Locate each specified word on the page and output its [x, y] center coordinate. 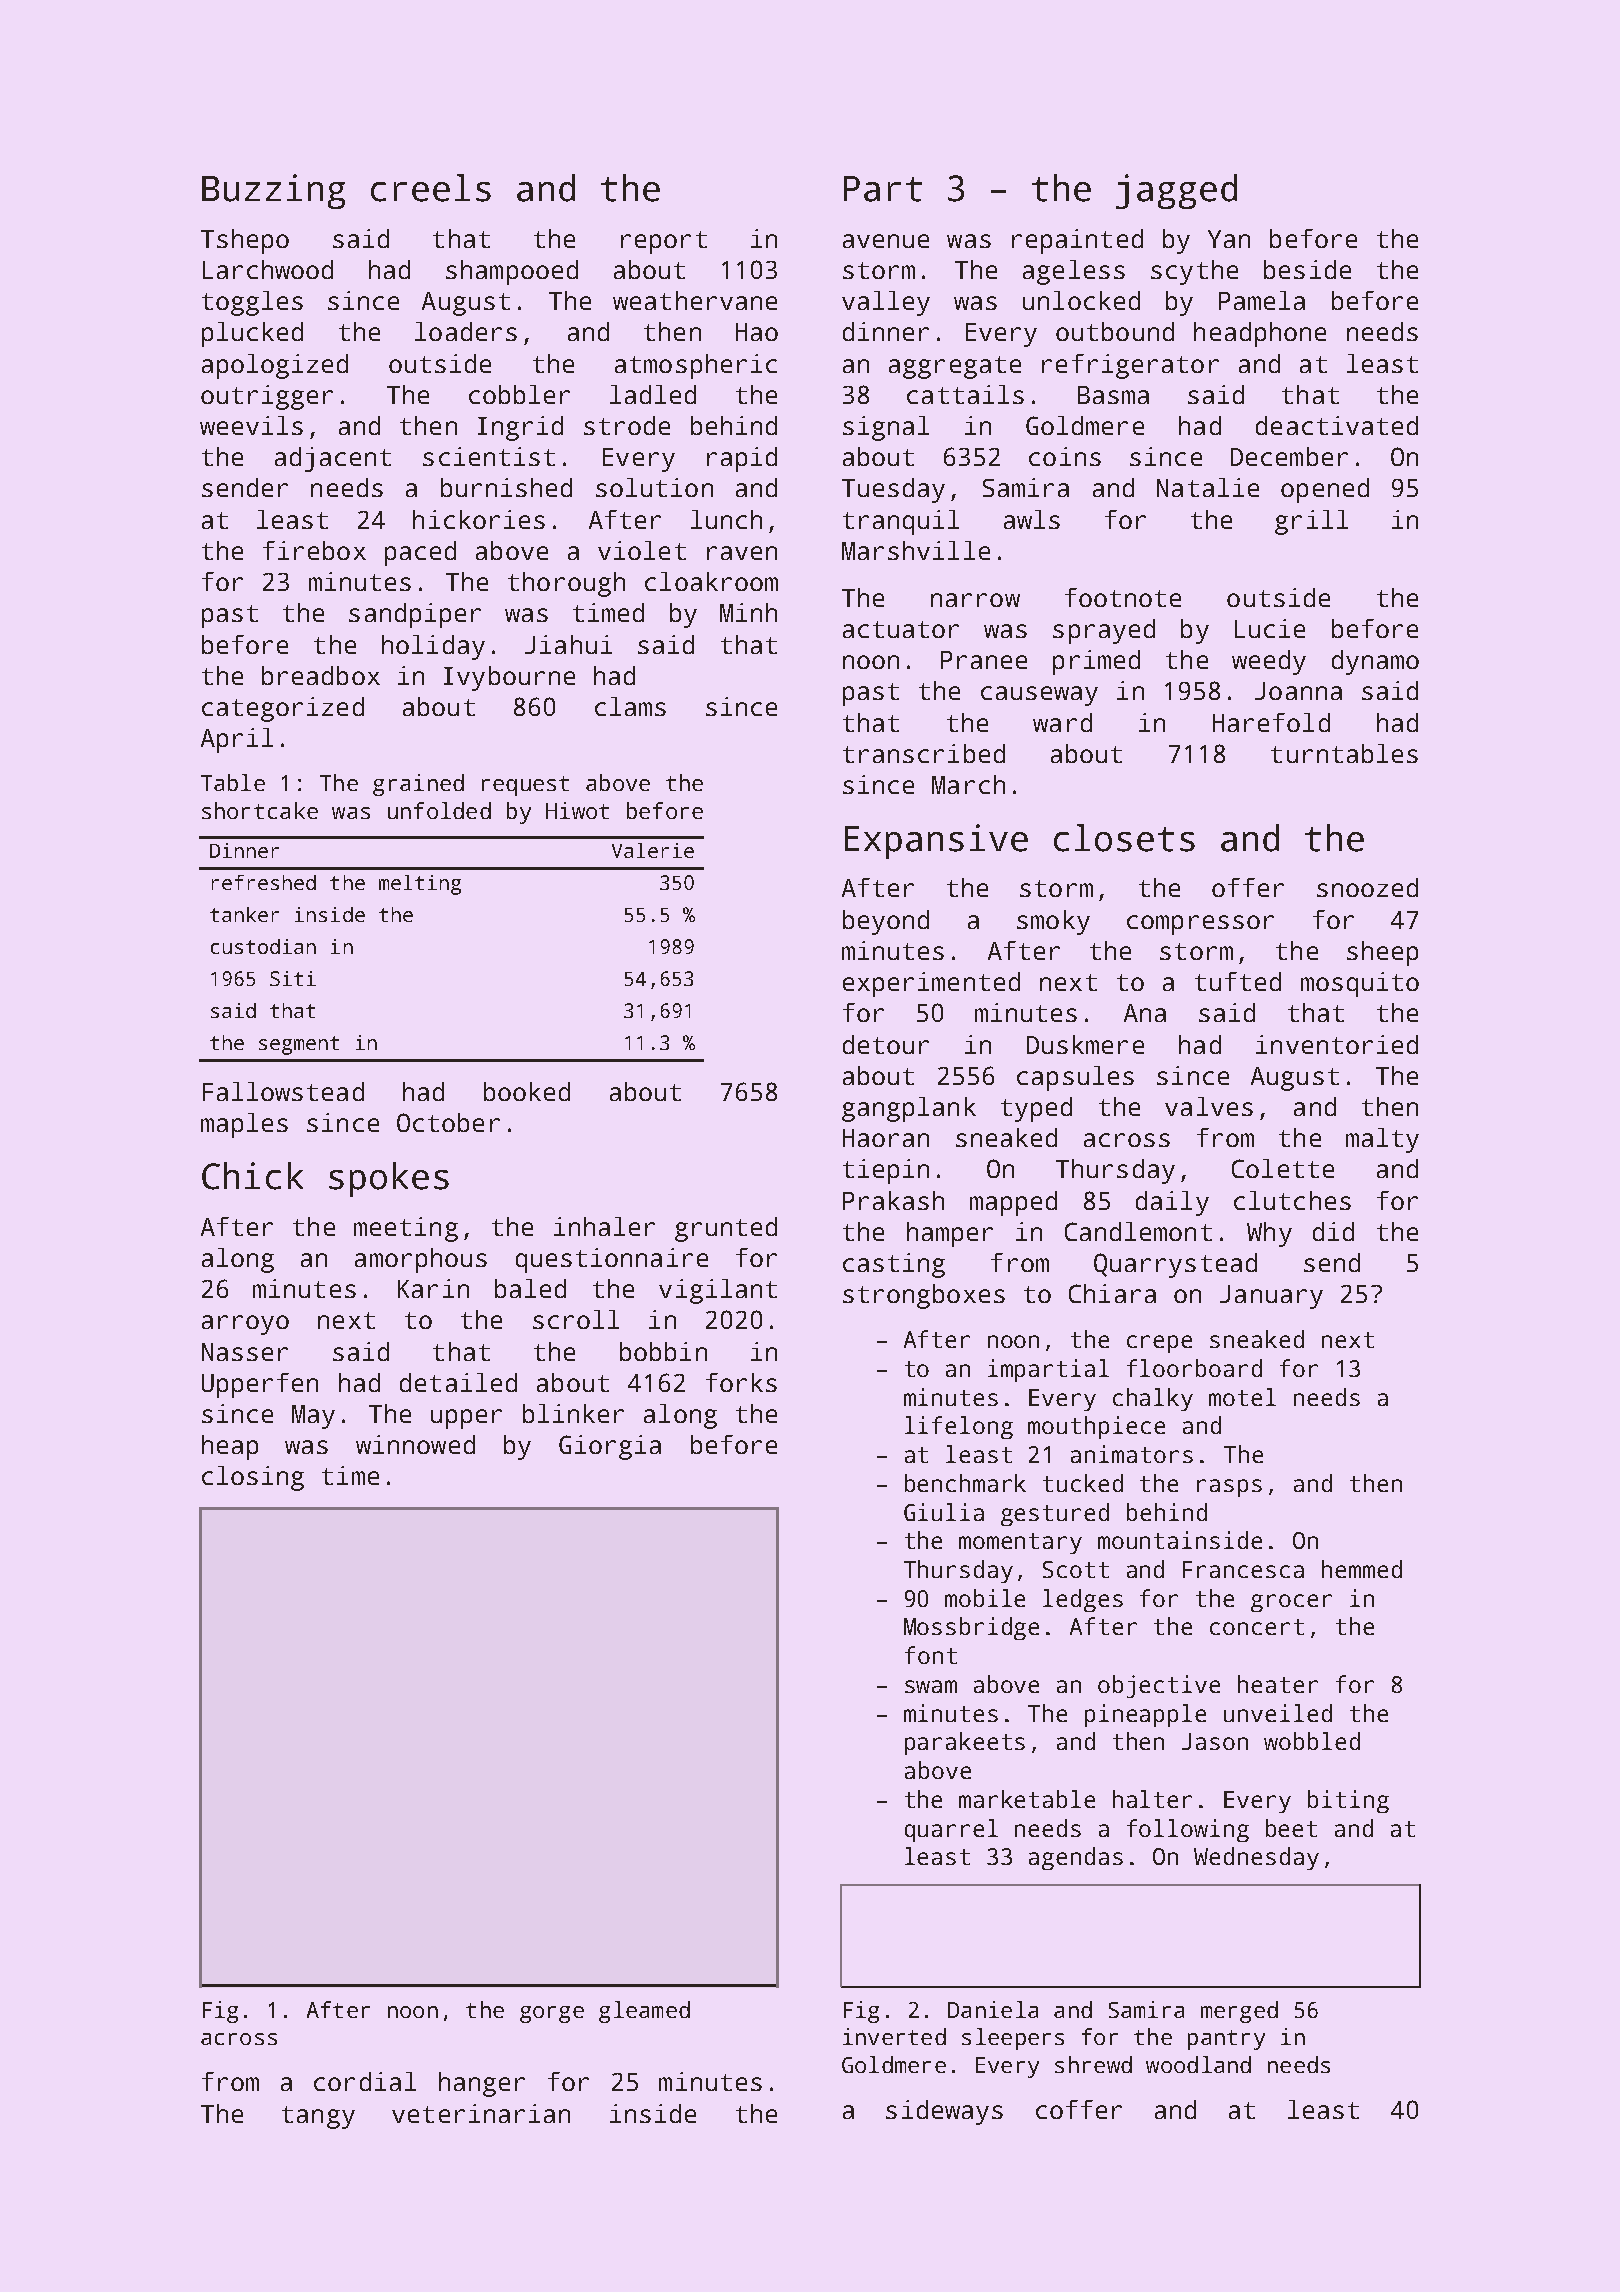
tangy [318, 2117]
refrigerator [1130, 366]
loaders [466, 331]
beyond [886, 922]
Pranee [984, 660]
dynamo [1375, 662]
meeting [406, 1229]
